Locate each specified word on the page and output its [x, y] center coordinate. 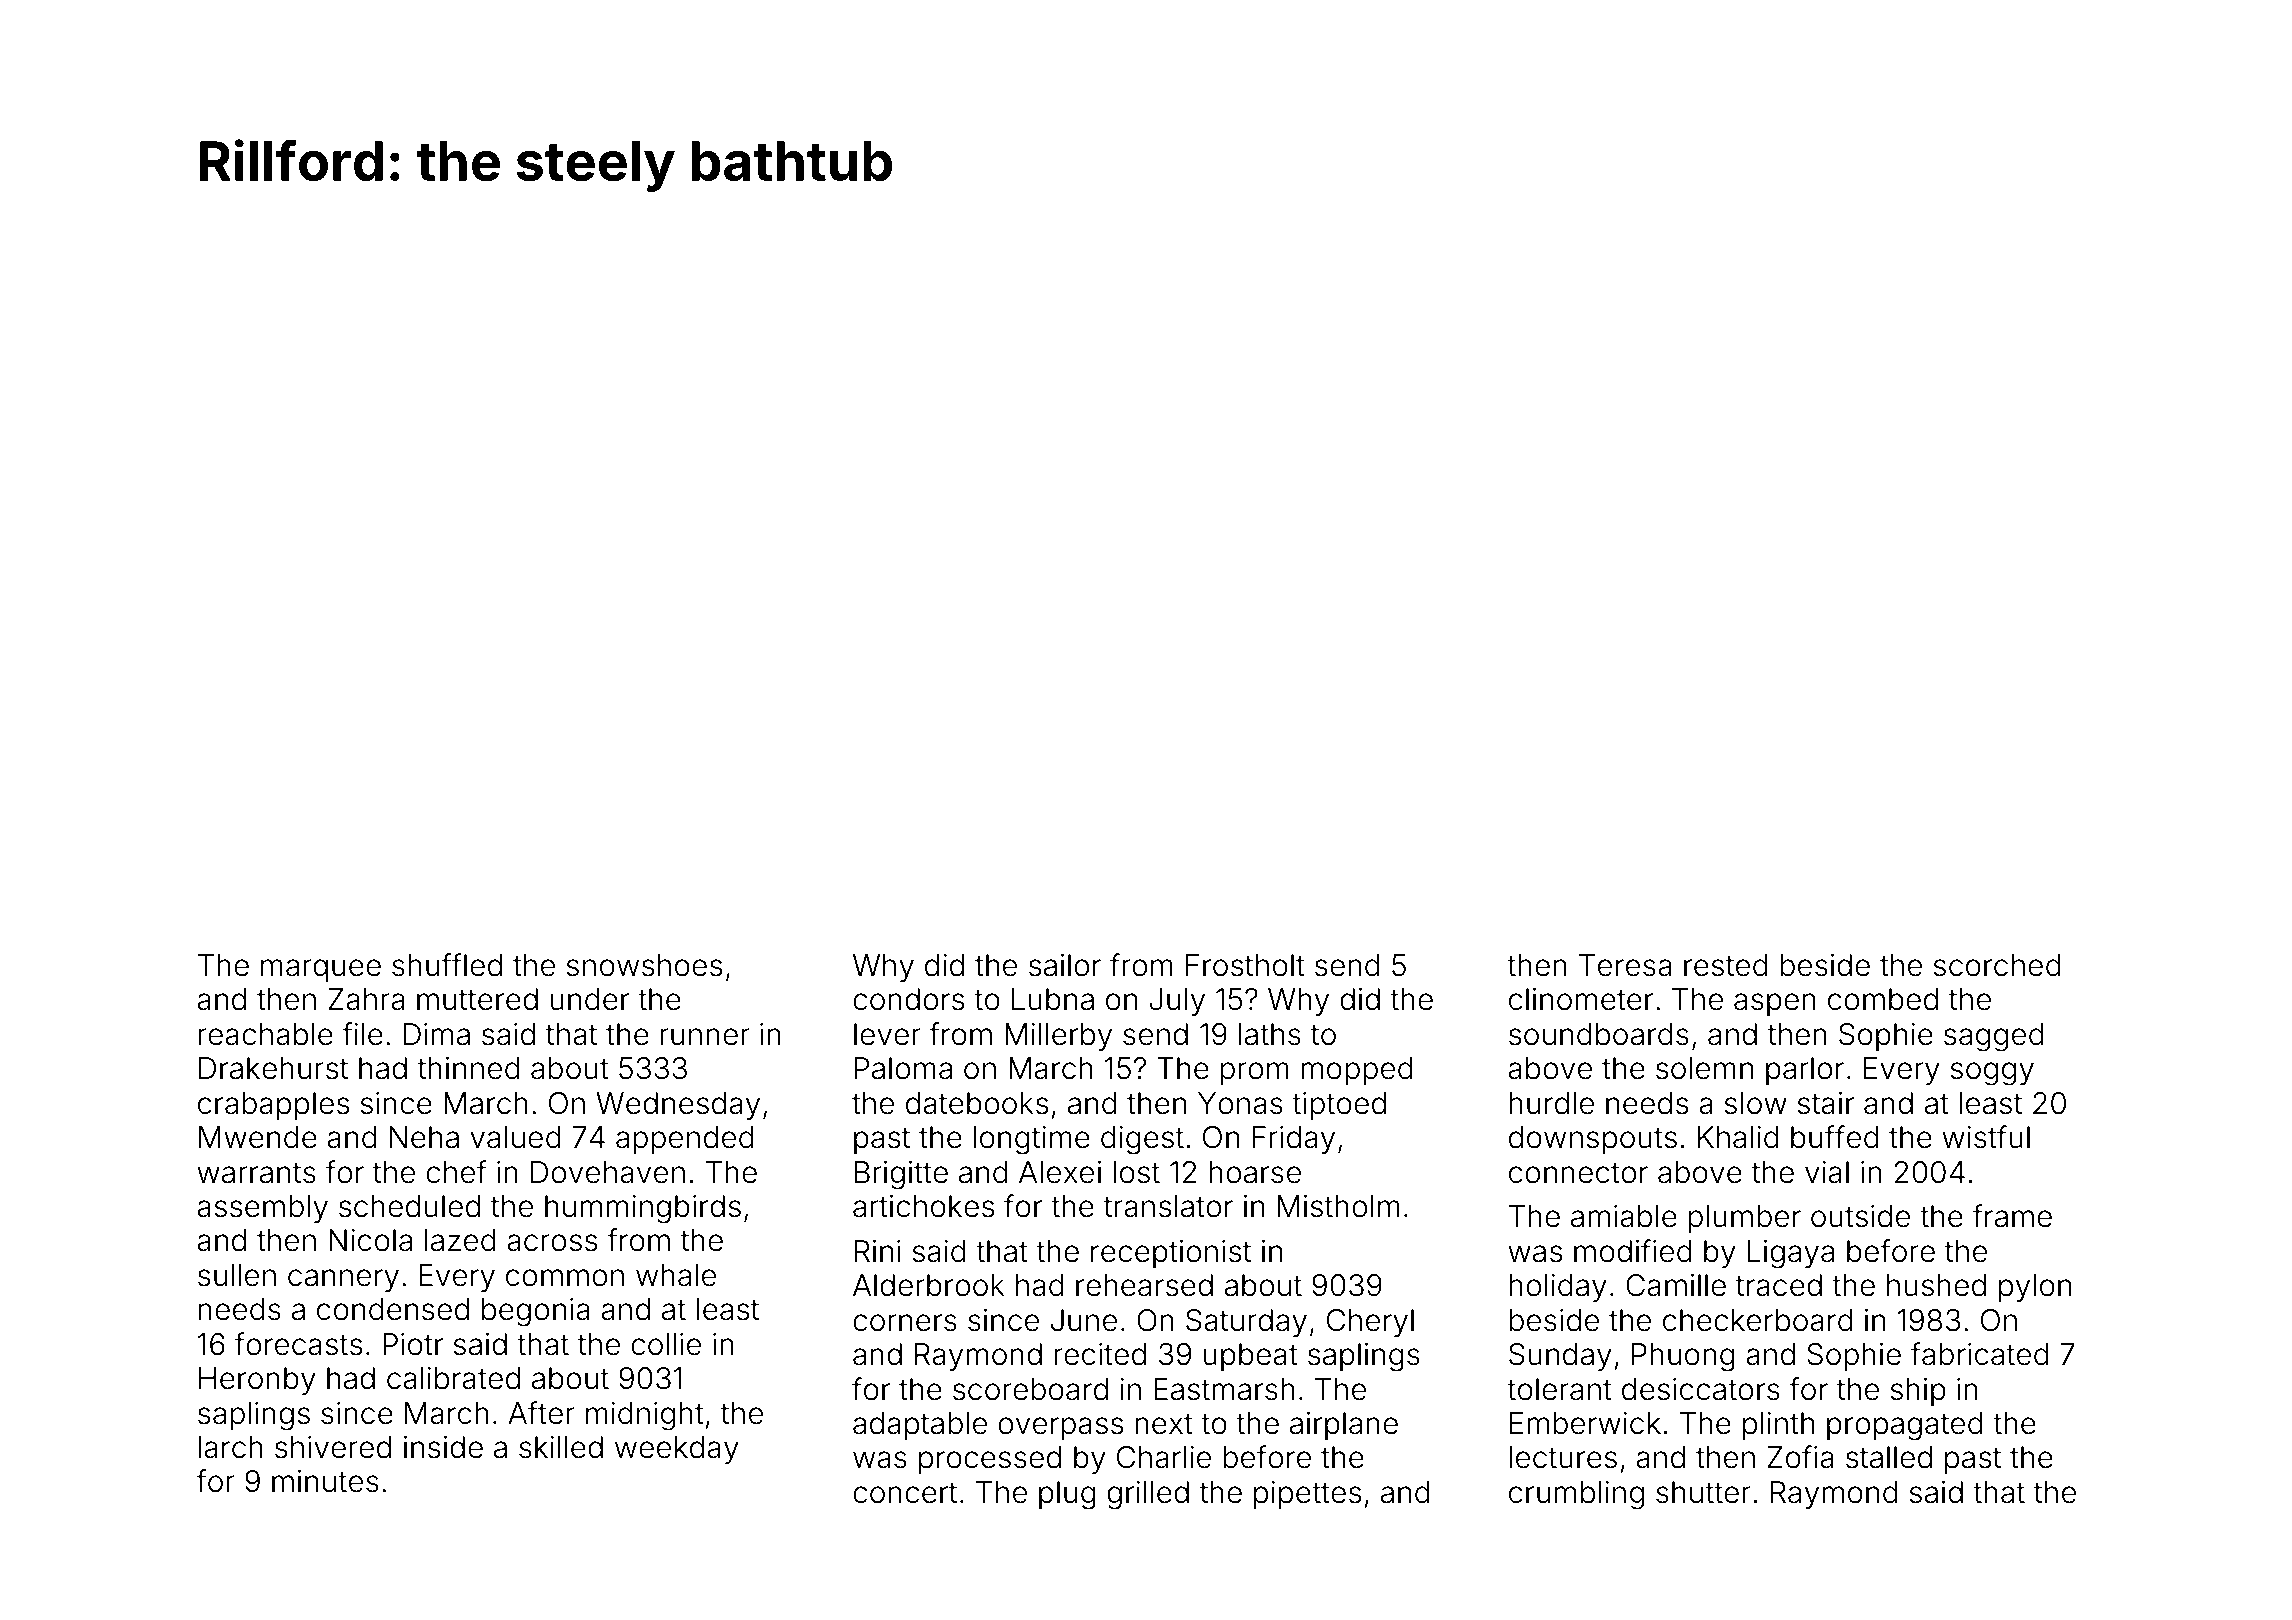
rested [1726, 965]
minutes [325, 1481]
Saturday [1246, 1323]
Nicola [370, 1240]
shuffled [447, 965]
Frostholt [1245, 965]
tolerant [1559, 1389]
